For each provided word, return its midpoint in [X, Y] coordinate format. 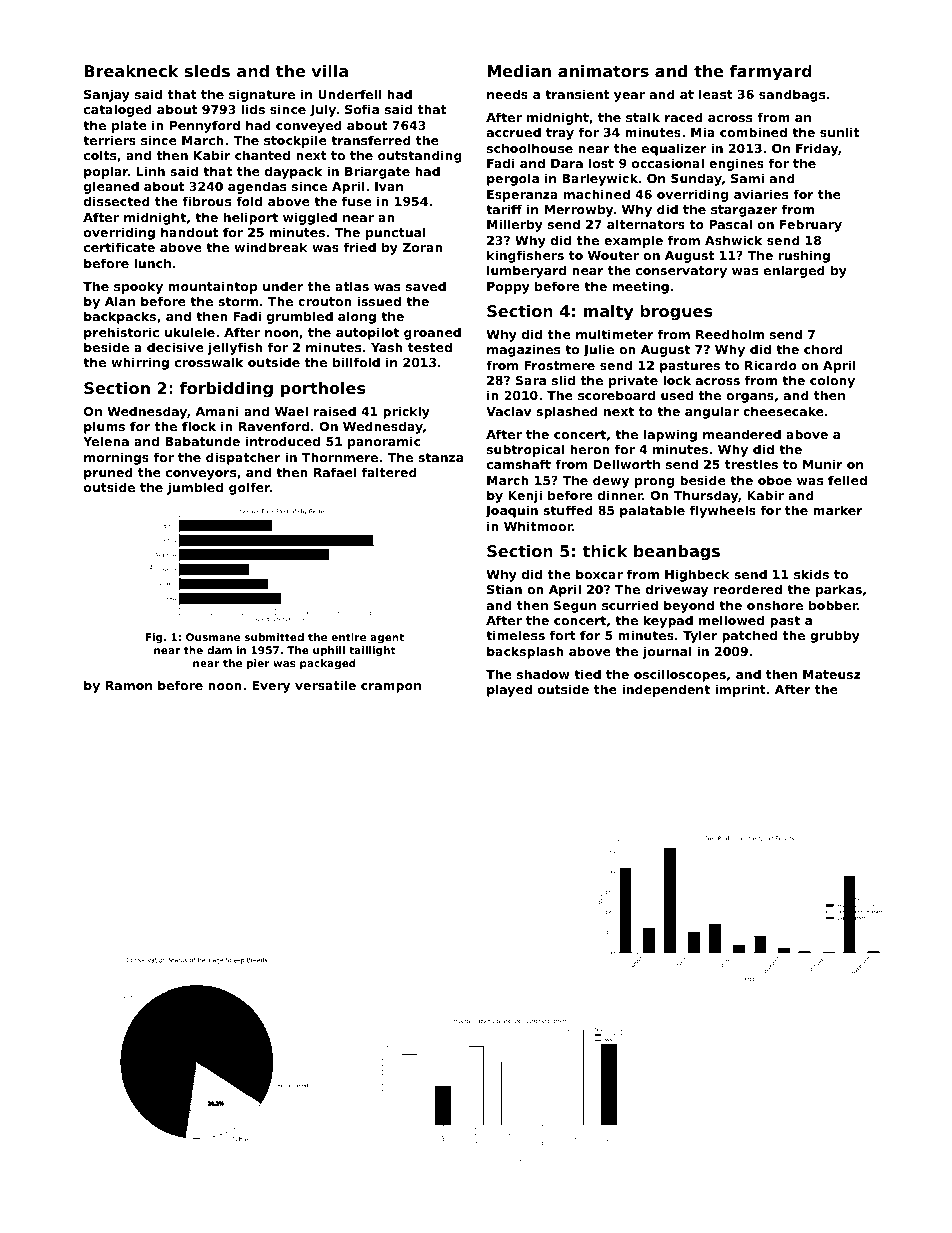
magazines [523, 350]
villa [329, 71]
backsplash [525, 652]
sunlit [839, 132]
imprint [740, 690]
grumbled [300, 317]
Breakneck [131, 71]
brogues [676, 313]
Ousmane [213, 637]
